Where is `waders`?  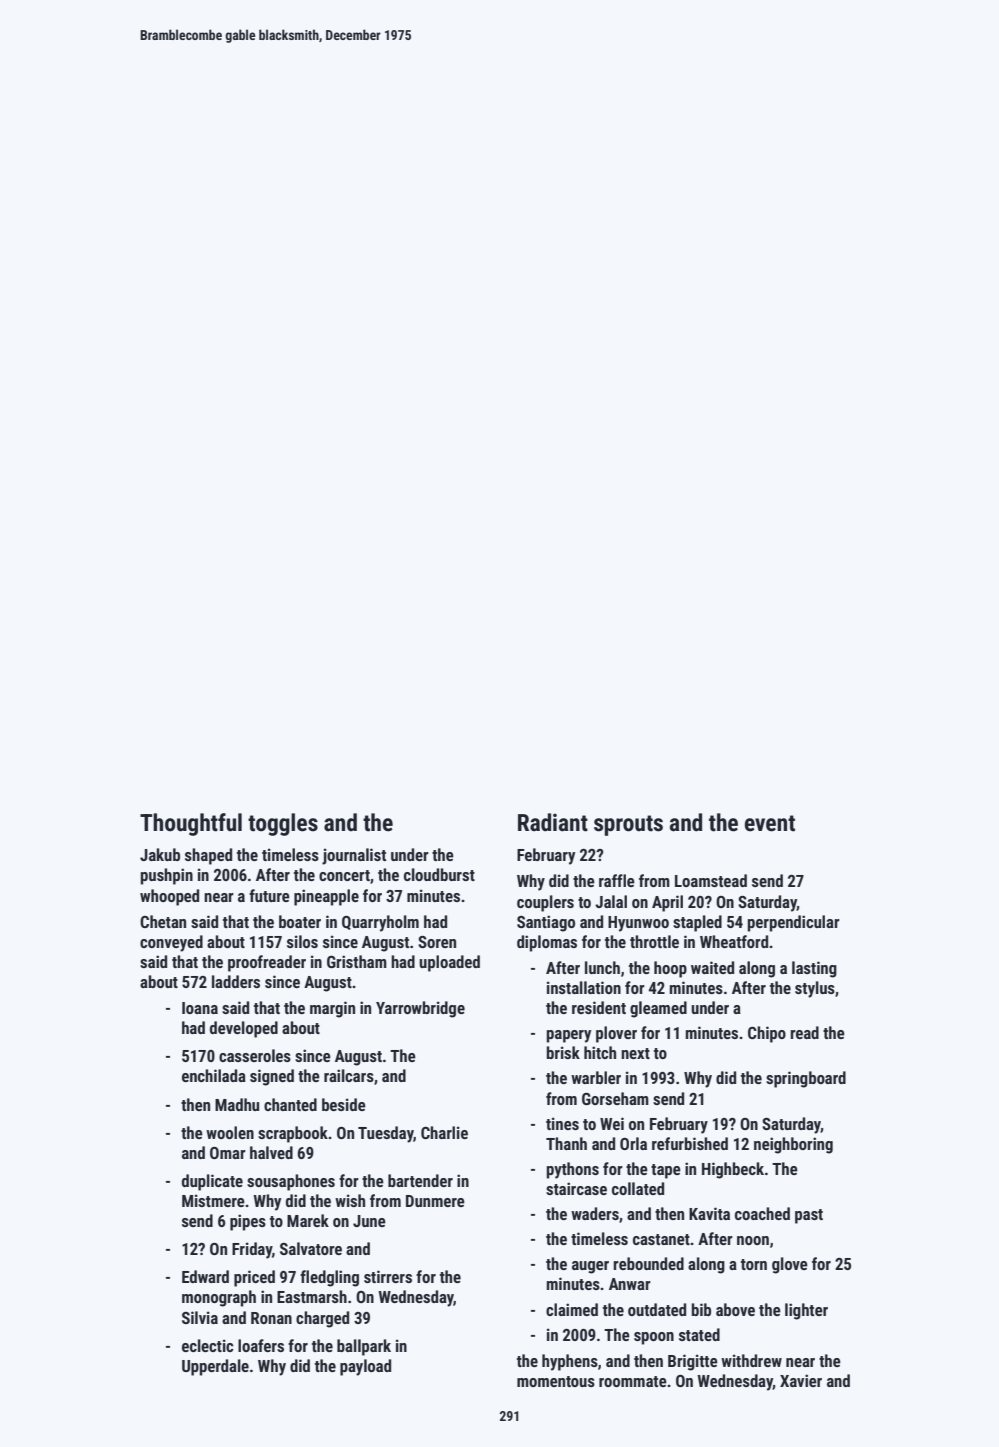
waders is located at coordinates (595, 1213).
